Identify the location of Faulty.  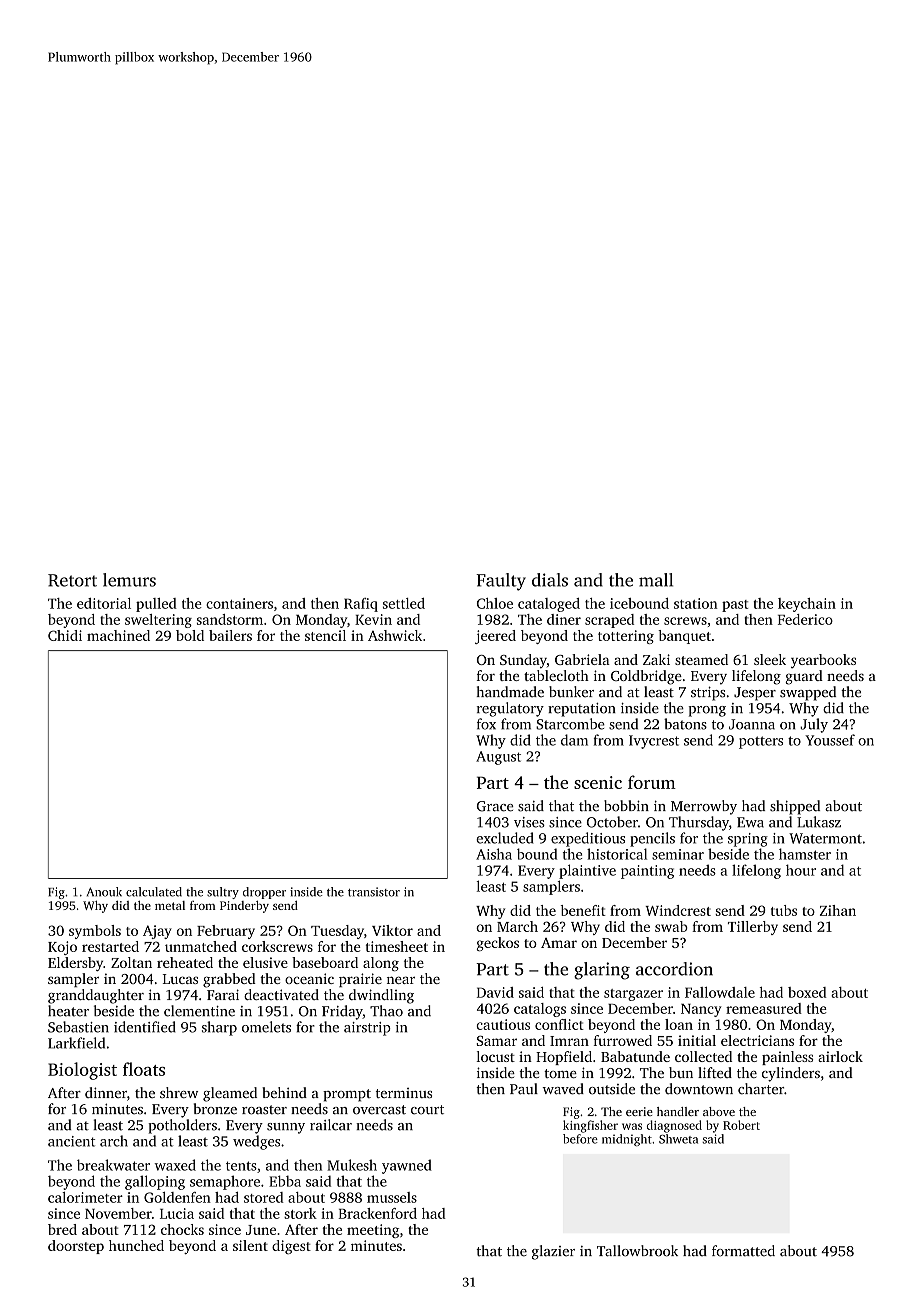
(501, 582).
